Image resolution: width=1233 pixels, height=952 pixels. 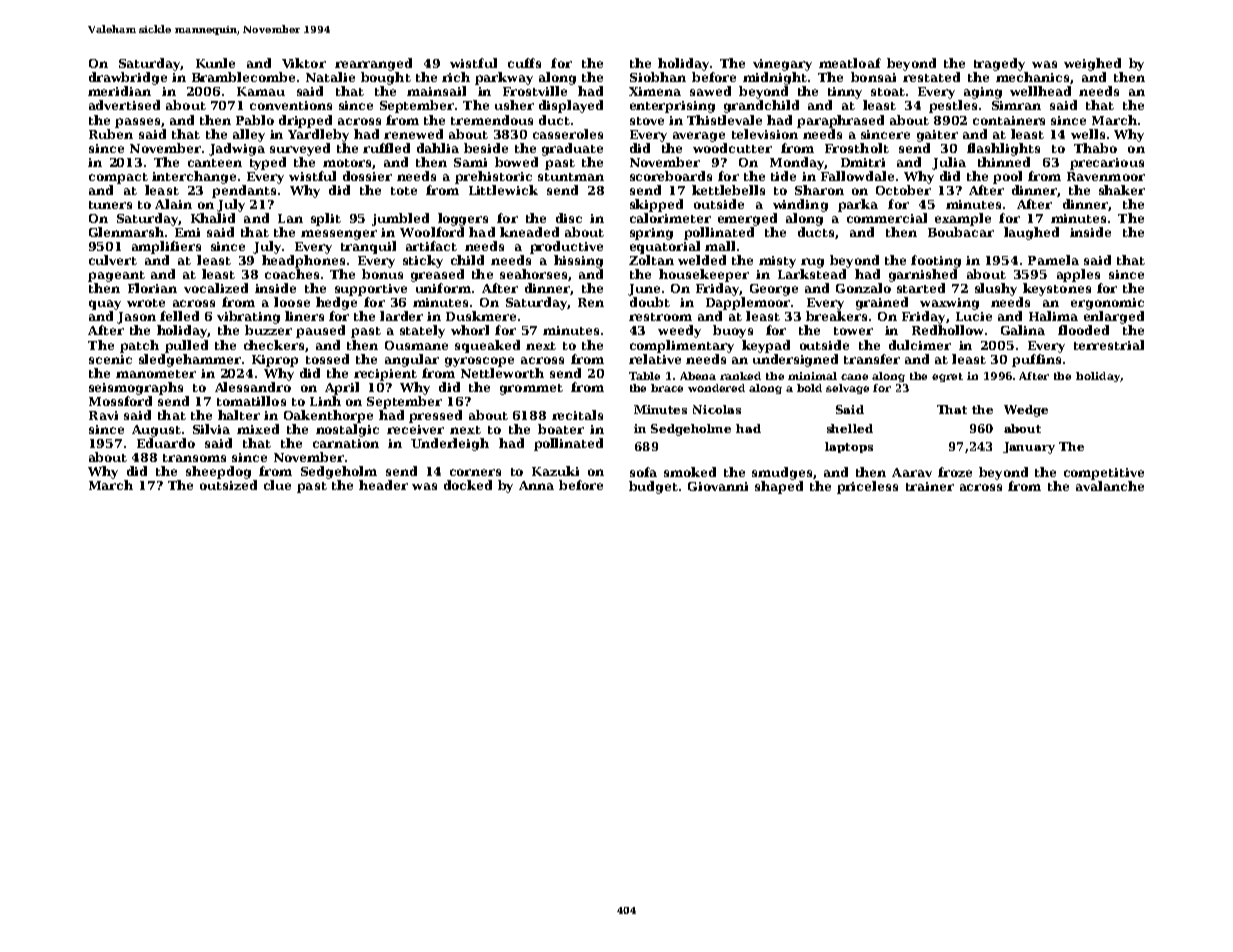 I want to click on weighed, so click(x=1092, y=64).
